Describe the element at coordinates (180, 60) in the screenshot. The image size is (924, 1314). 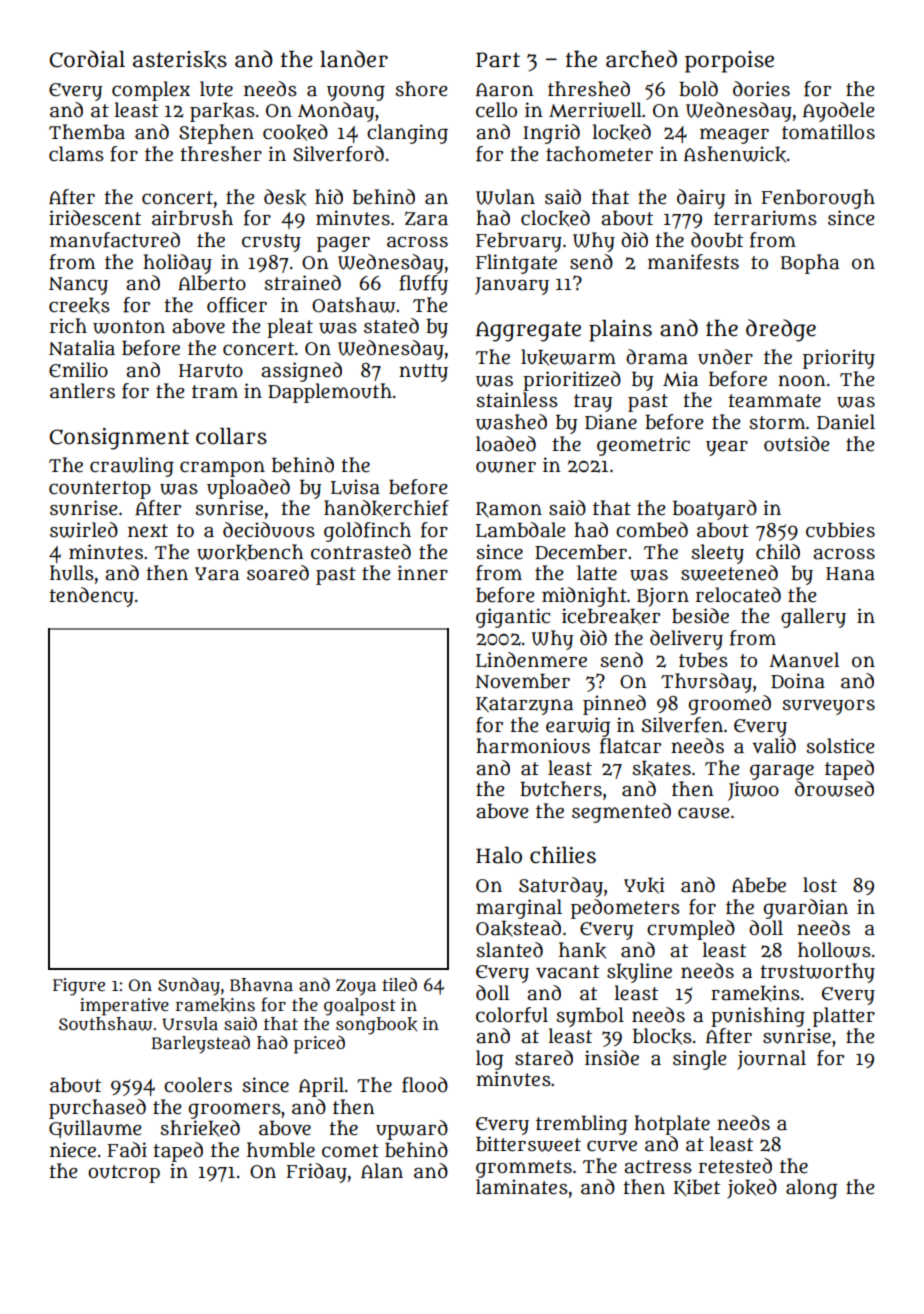
I see `asterisks` at that location.
